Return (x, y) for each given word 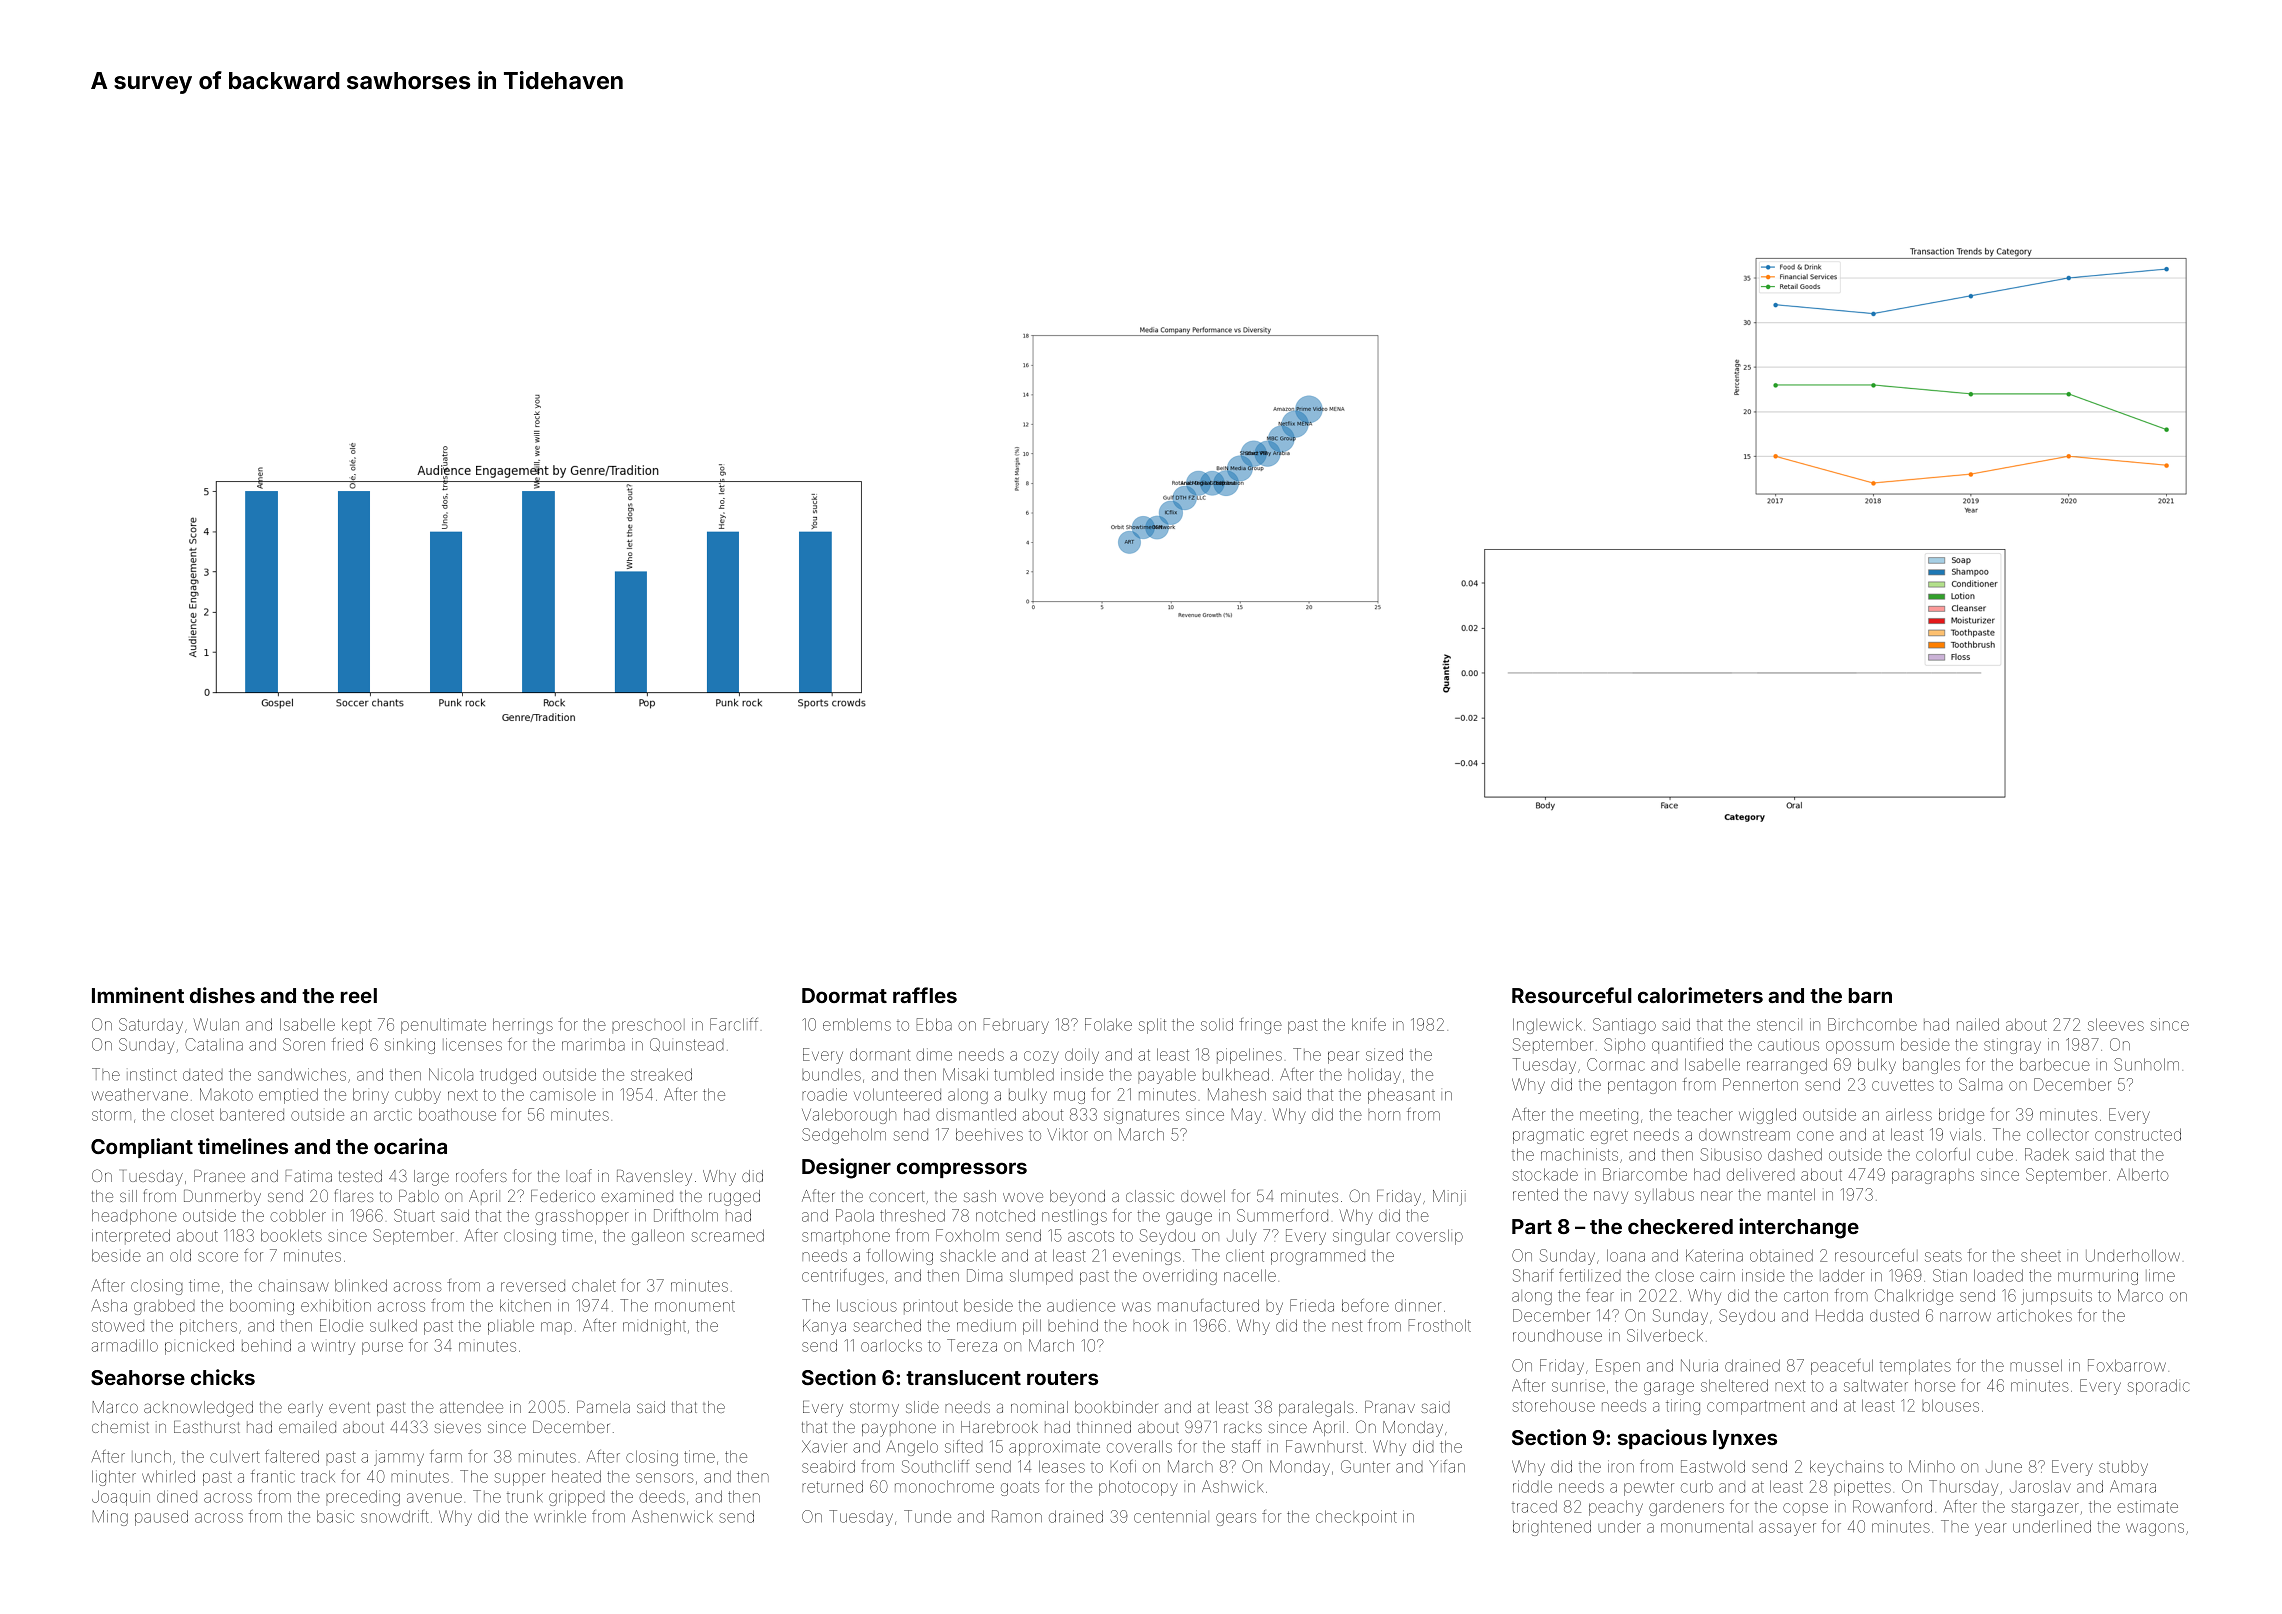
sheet (2041, 1255)
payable (1167, 1076)
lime (2160, 1275)
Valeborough (849, 1116)
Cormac (1616, 1064)
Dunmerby (222, 1198)
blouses (1950, 1405)
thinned (1104, 1427)
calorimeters (1700, 995)
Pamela (603, 1407)
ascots (1091, 1236)
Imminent (138, 995)
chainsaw (294, 1285)
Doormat (844, 995)
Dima (984, 1275)
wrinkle (560, 1516)
